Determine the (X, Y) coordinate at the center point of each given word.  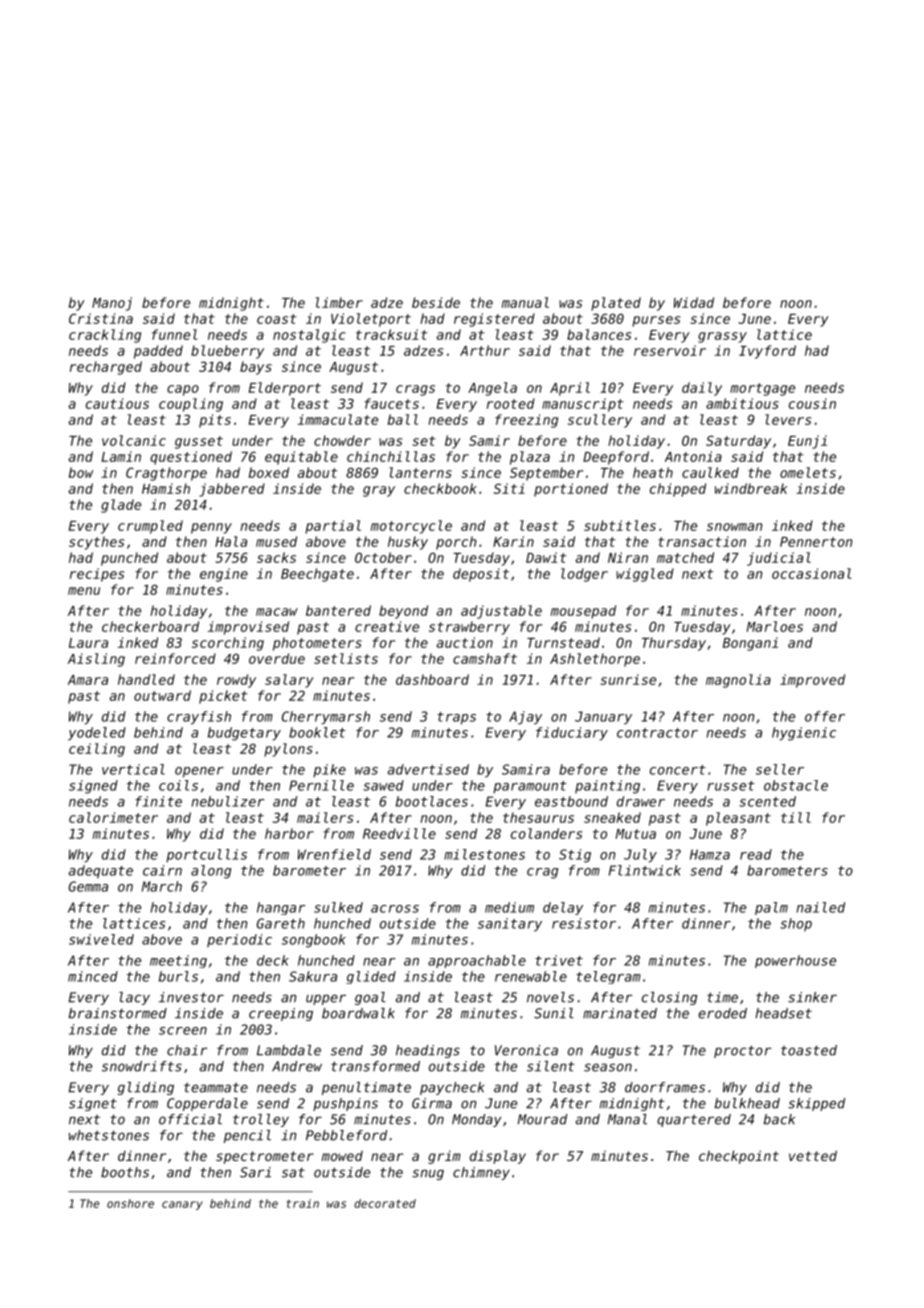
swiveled (101, 939)
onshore (130, 1203)
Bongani (750, 644)
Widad (694, 302)
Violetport (371, 320)
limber (339, 302)
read (756, 854)
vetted (813, 1155)
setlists (346, 658)
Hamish (166, 488)
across (395, 909)
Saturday (738, 442)
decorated (385, 1203)
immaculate (338, 419)
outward (162, 695)
